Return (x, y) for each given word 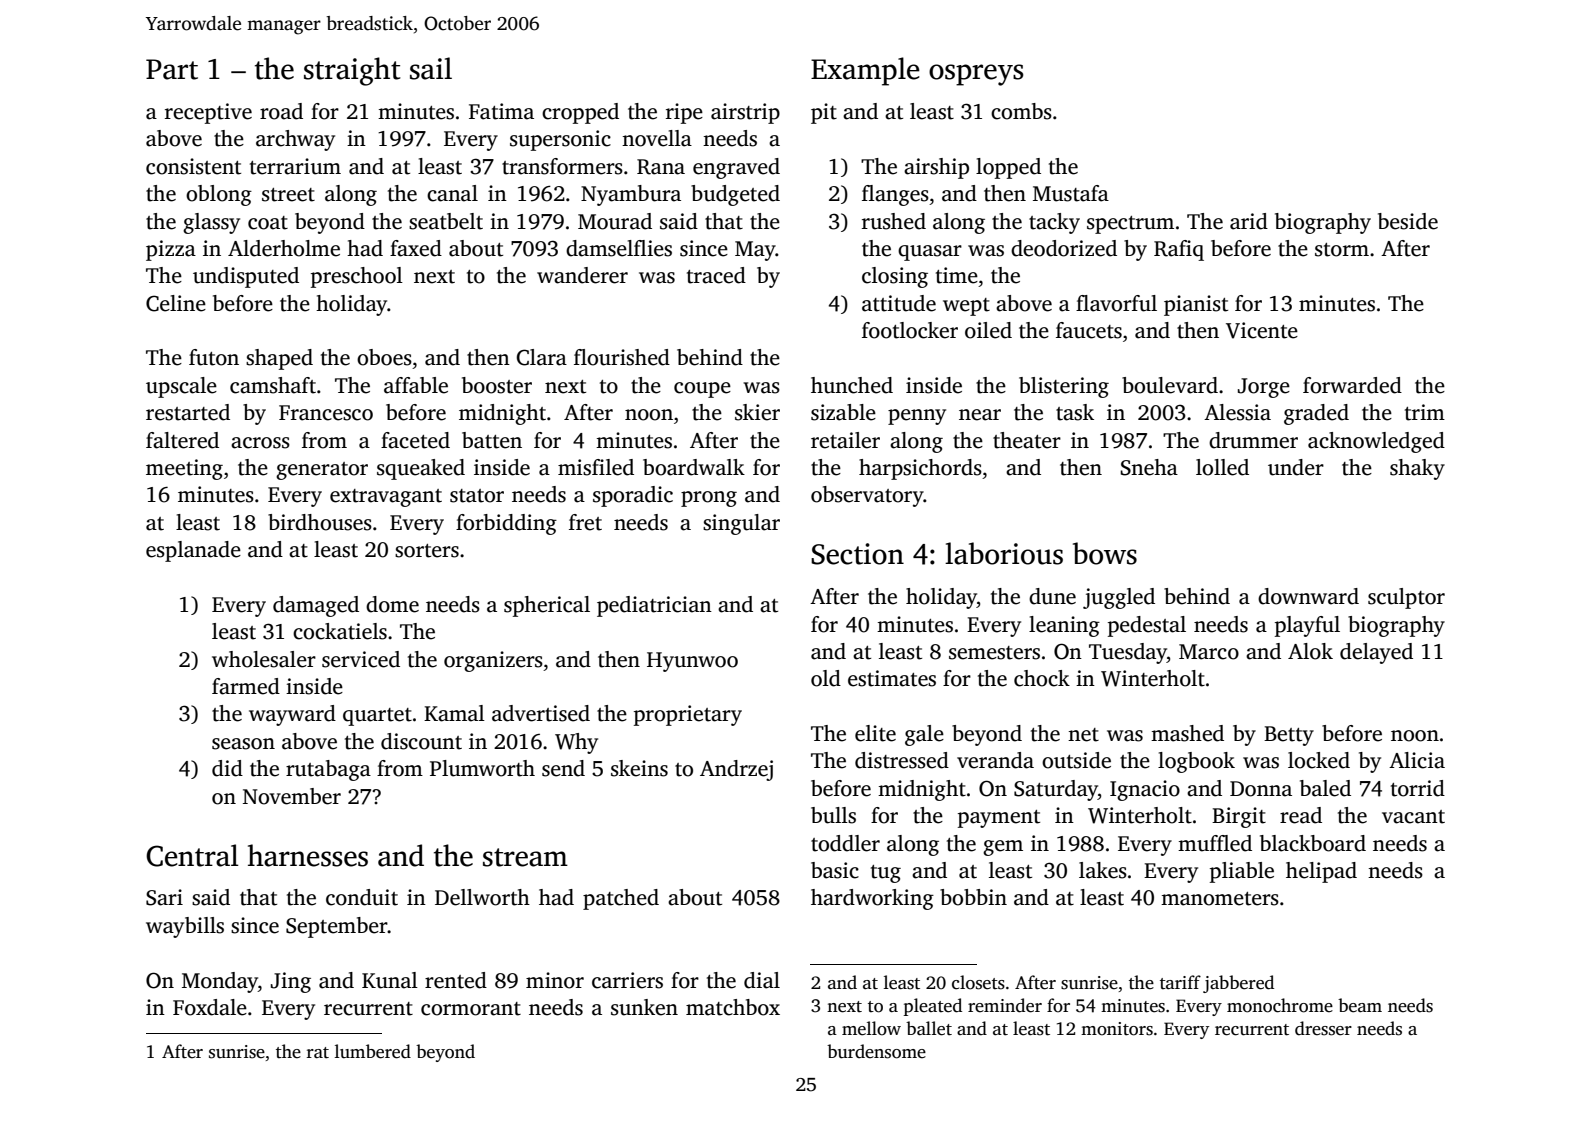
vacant (1413, 817)
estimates (892, 678)
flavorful (1116, 303)
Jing (291, 982)
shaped (279, 359)
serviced (361, 659)
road (281, 111)
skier (757, 412)
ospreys (976, 75)
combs (1021, 111)
